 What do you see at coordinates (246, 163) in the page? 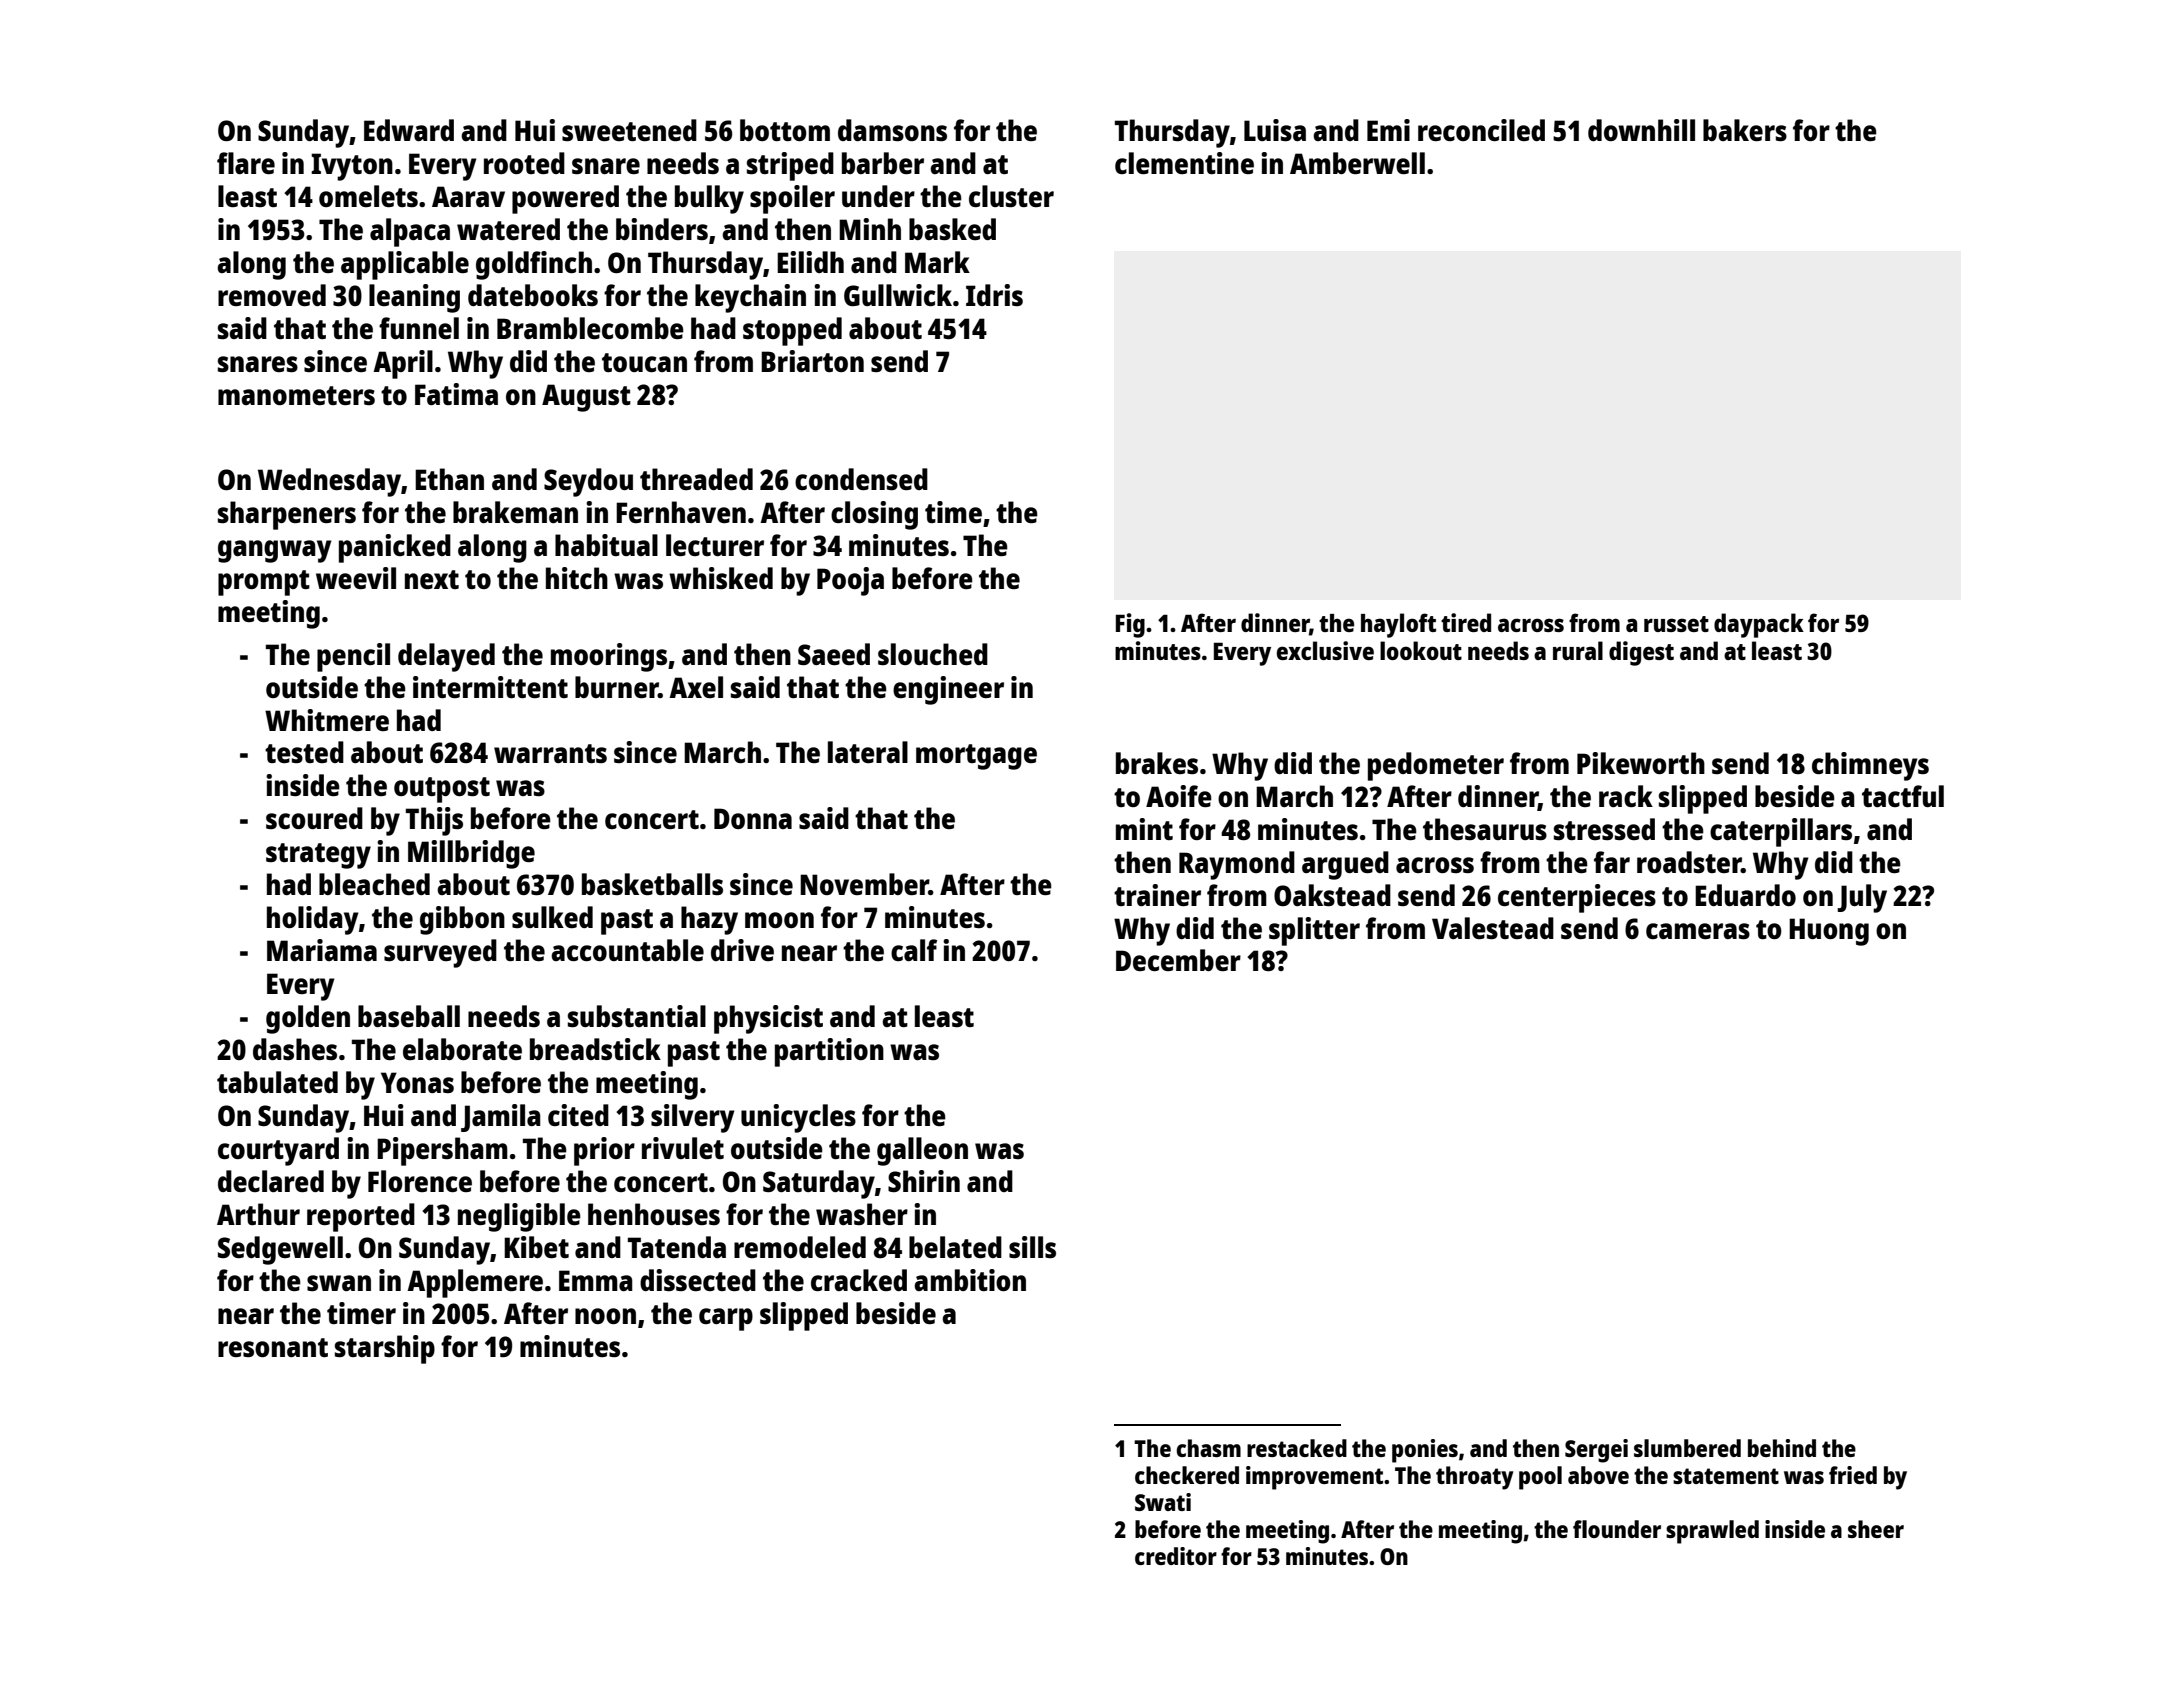
I see `flare` at bounding box center [246, 163].
